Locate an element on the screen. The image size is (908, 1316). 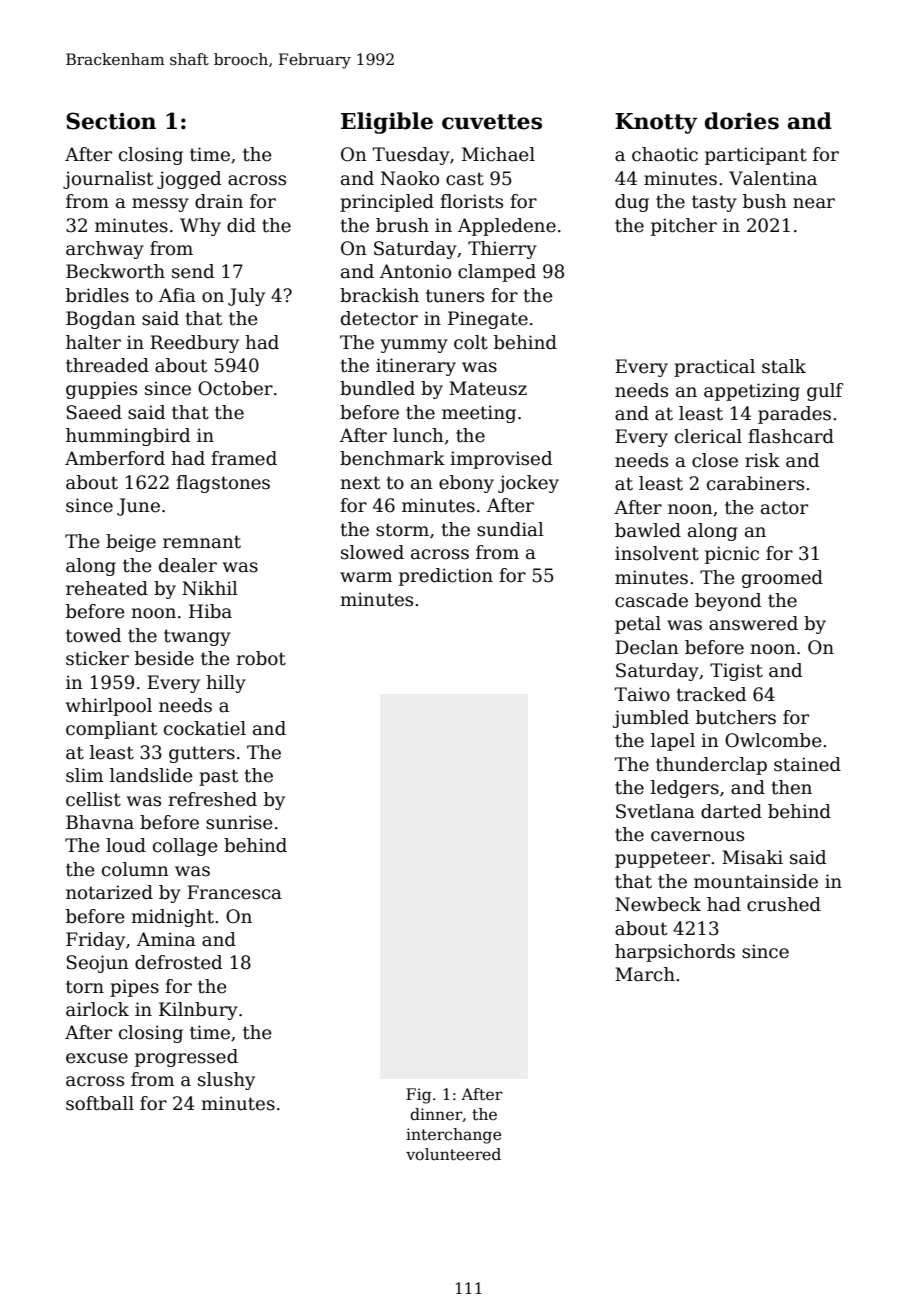
Fig is located at coordinates (418, 1096).
